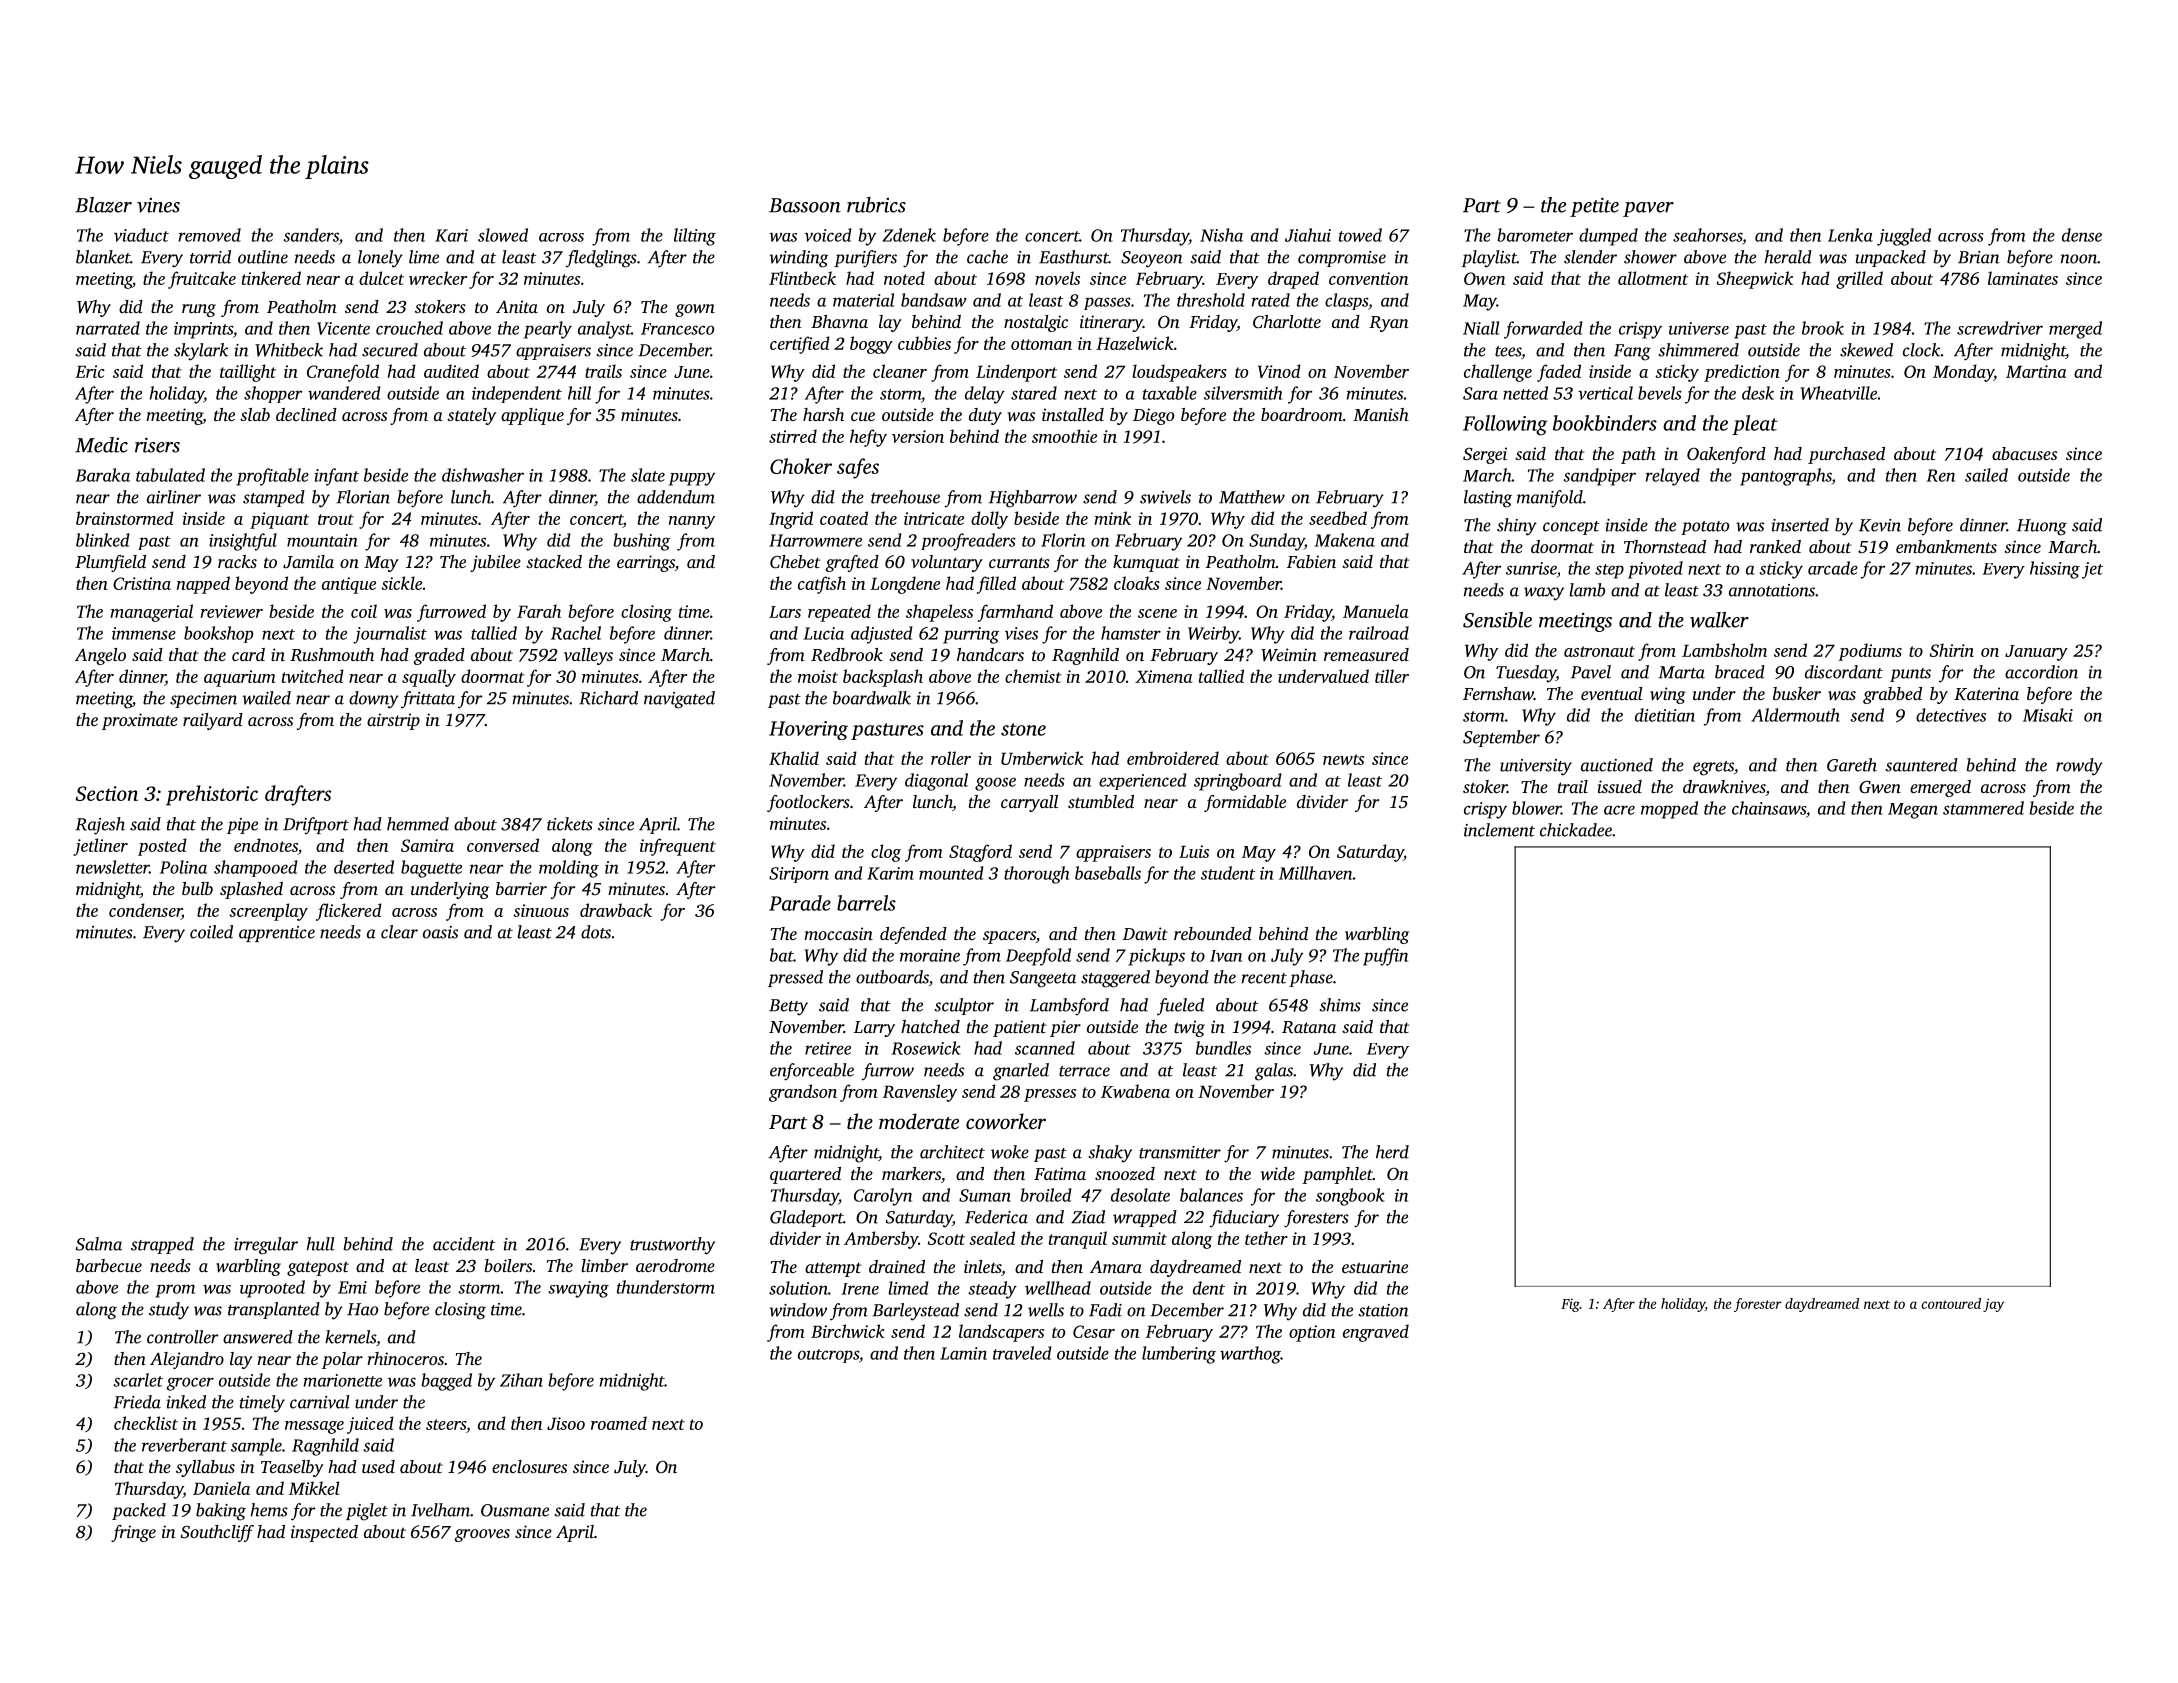 The image size is (2178, 1683). Describe the element at coordinates (1135, 343) in the screenshot. I see `Hazelwick` at that location.
